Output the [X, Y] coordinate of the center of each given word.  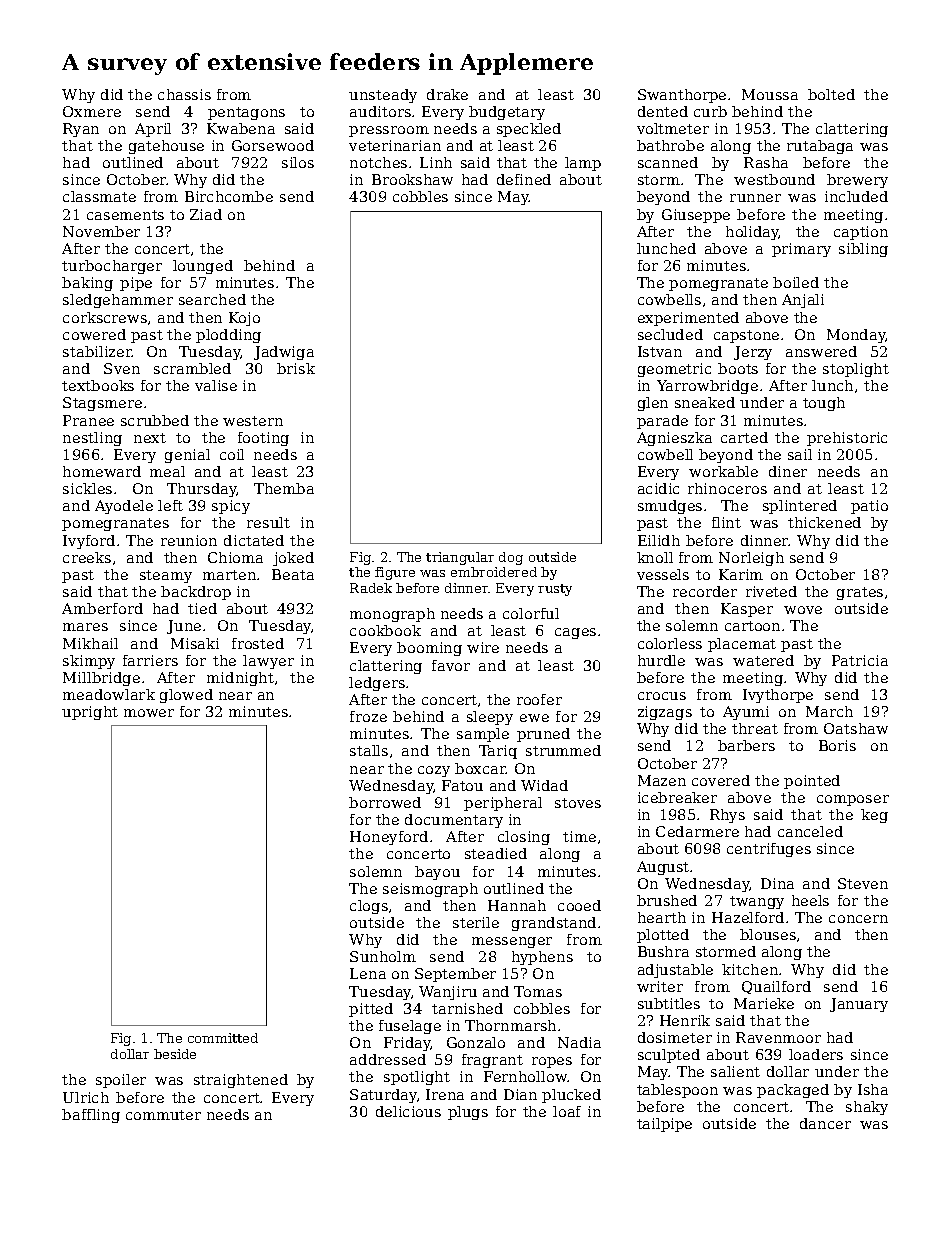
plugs [468, 1113]
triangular [460, 558]
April [153, 130]
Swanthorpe [682, 96]
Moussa [770, 94]
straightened [241, 1081]
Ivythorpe [778, 696]
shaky [867, 1108]
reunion [189, 540]
